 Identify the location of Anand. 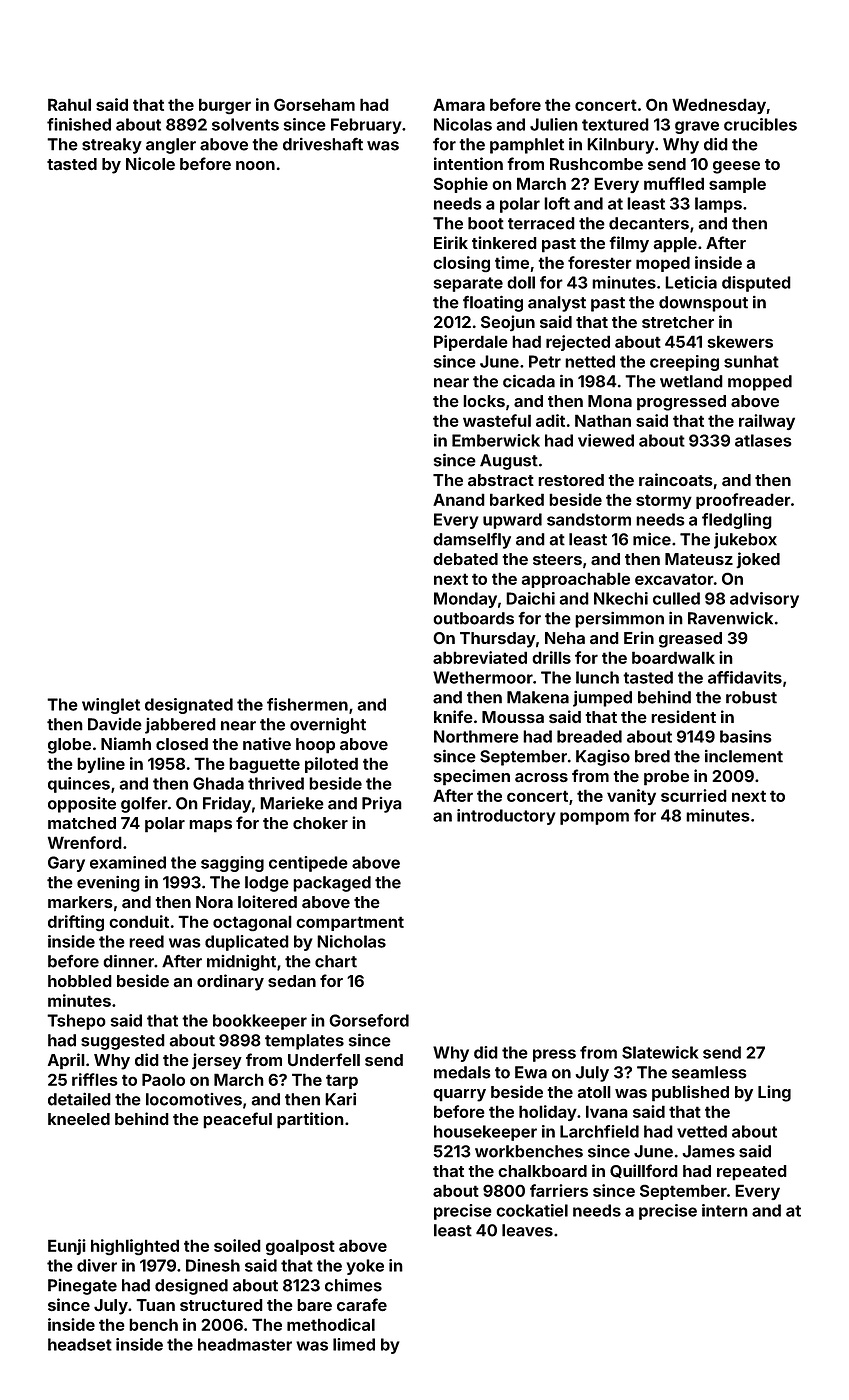
(459, 499).
